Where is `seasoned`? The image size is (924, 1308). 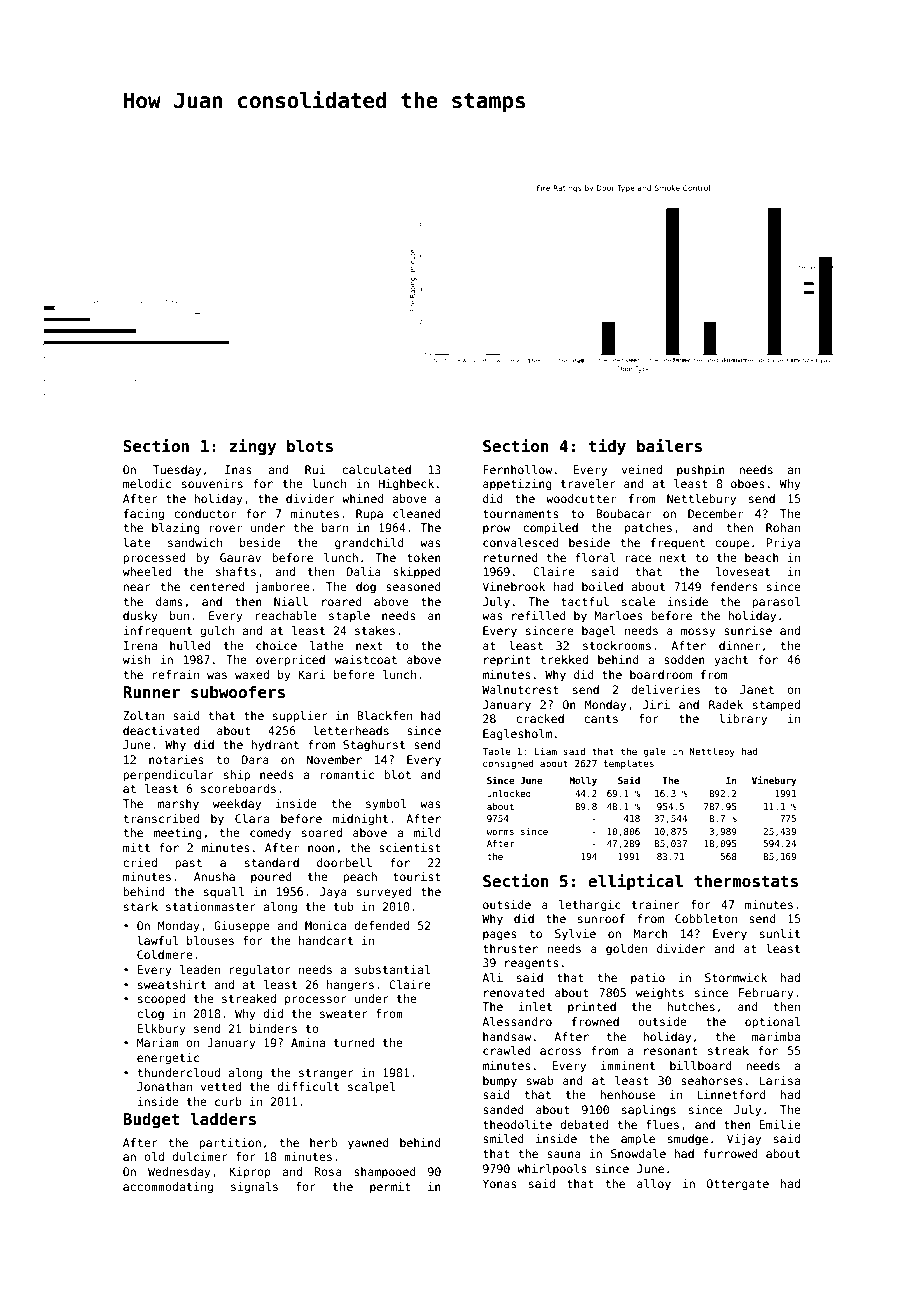
seasoned is located at coordinates (413, 586).
